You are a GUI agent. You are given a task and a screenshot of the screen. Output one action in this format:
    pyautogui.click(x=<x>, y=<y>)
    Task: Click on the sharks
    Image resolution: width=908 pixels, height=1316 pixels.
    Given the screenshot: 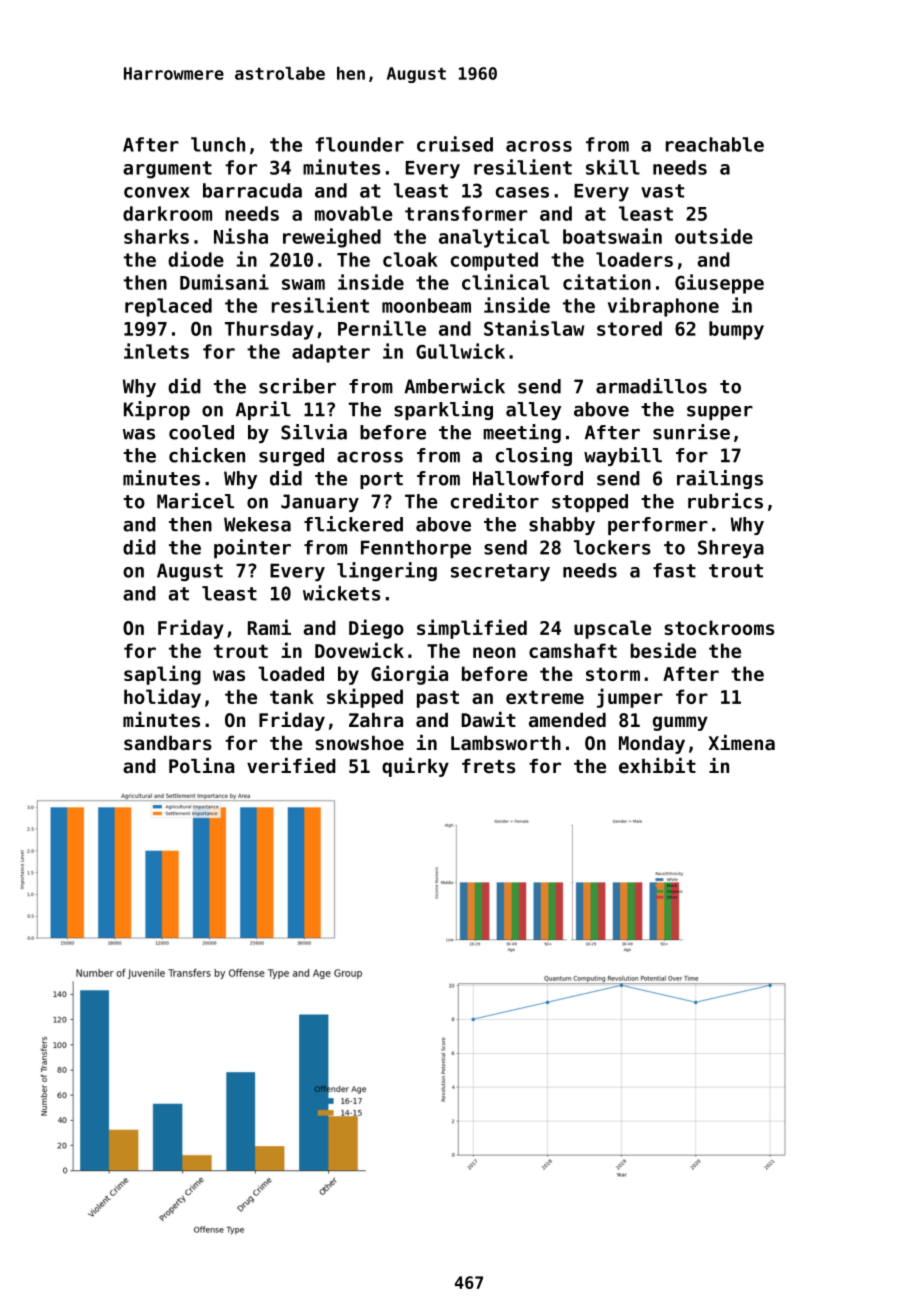 What is the action you would take?
    pyautogui.click(x=156, y=236)
